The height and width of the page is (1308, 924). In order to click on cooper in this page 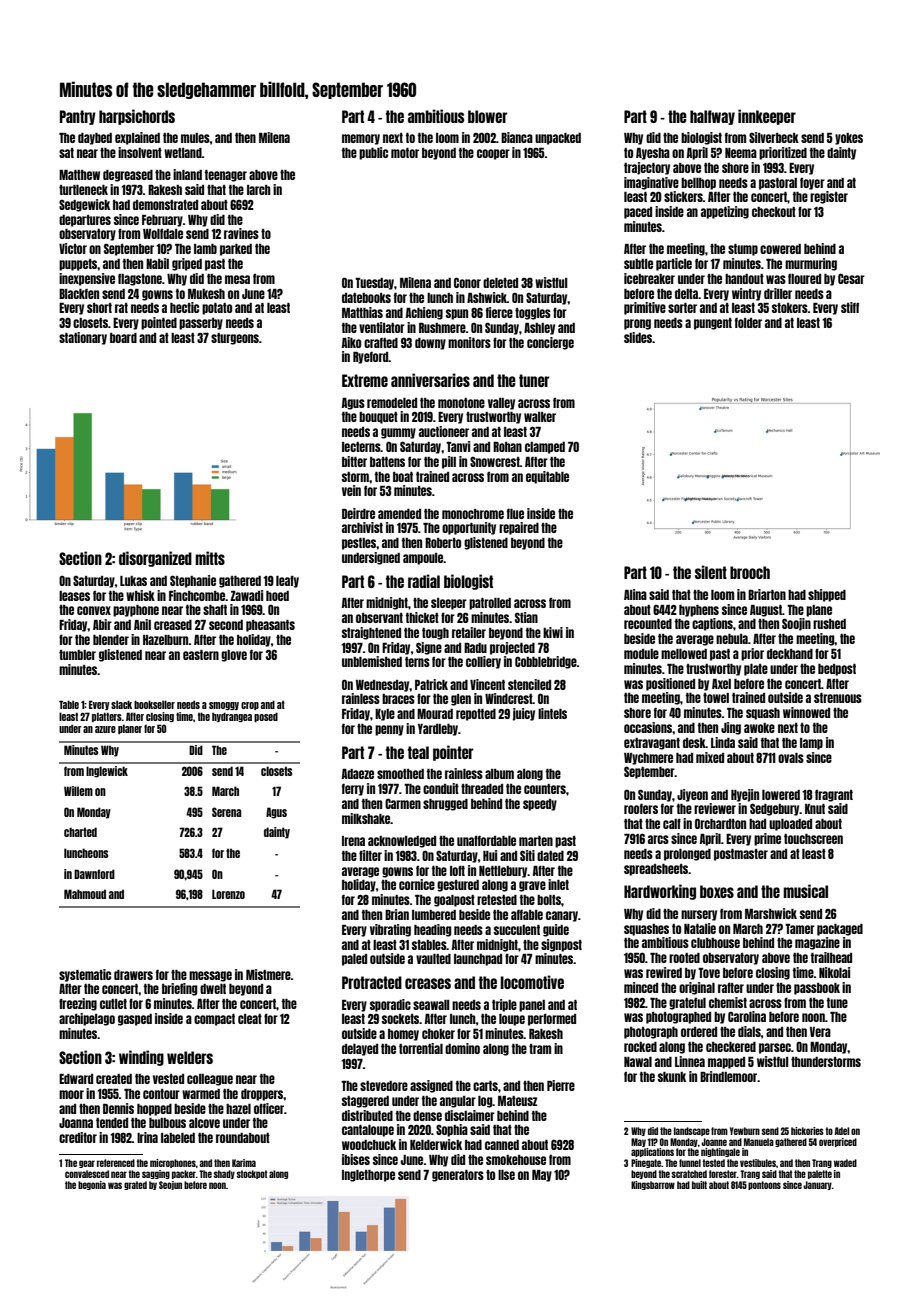, I will do `click(493, 154)`.
